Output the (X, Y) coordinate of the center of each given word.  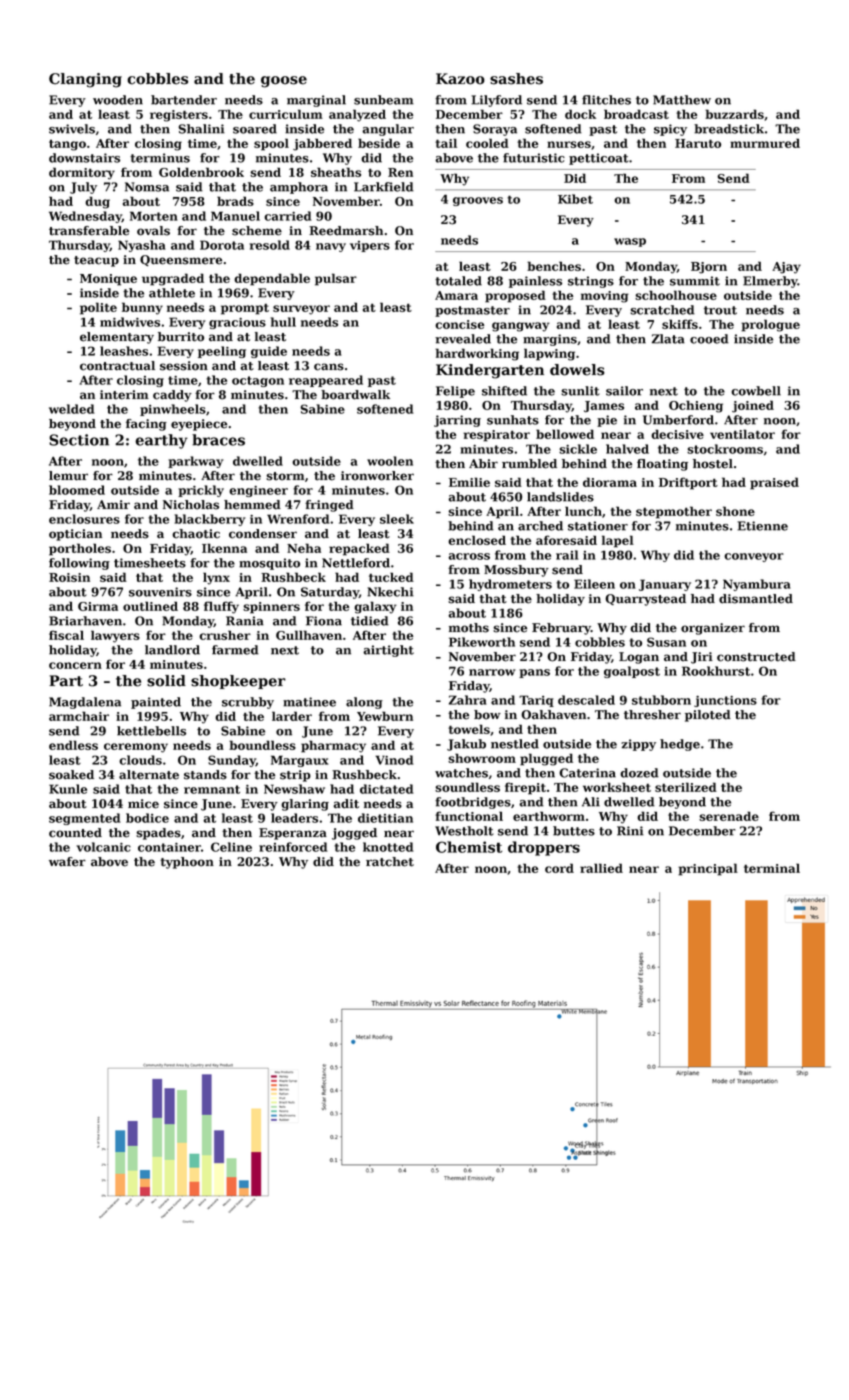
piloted (708, 716)
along (364, 703)
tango (67, 145)
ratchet (390, 862)
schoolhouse (676, 295)
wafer (67, 862)
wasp (630, 242)
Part (66, 681)
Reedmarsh (346, 231)
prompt (245, 309)
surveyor (301, 310)
